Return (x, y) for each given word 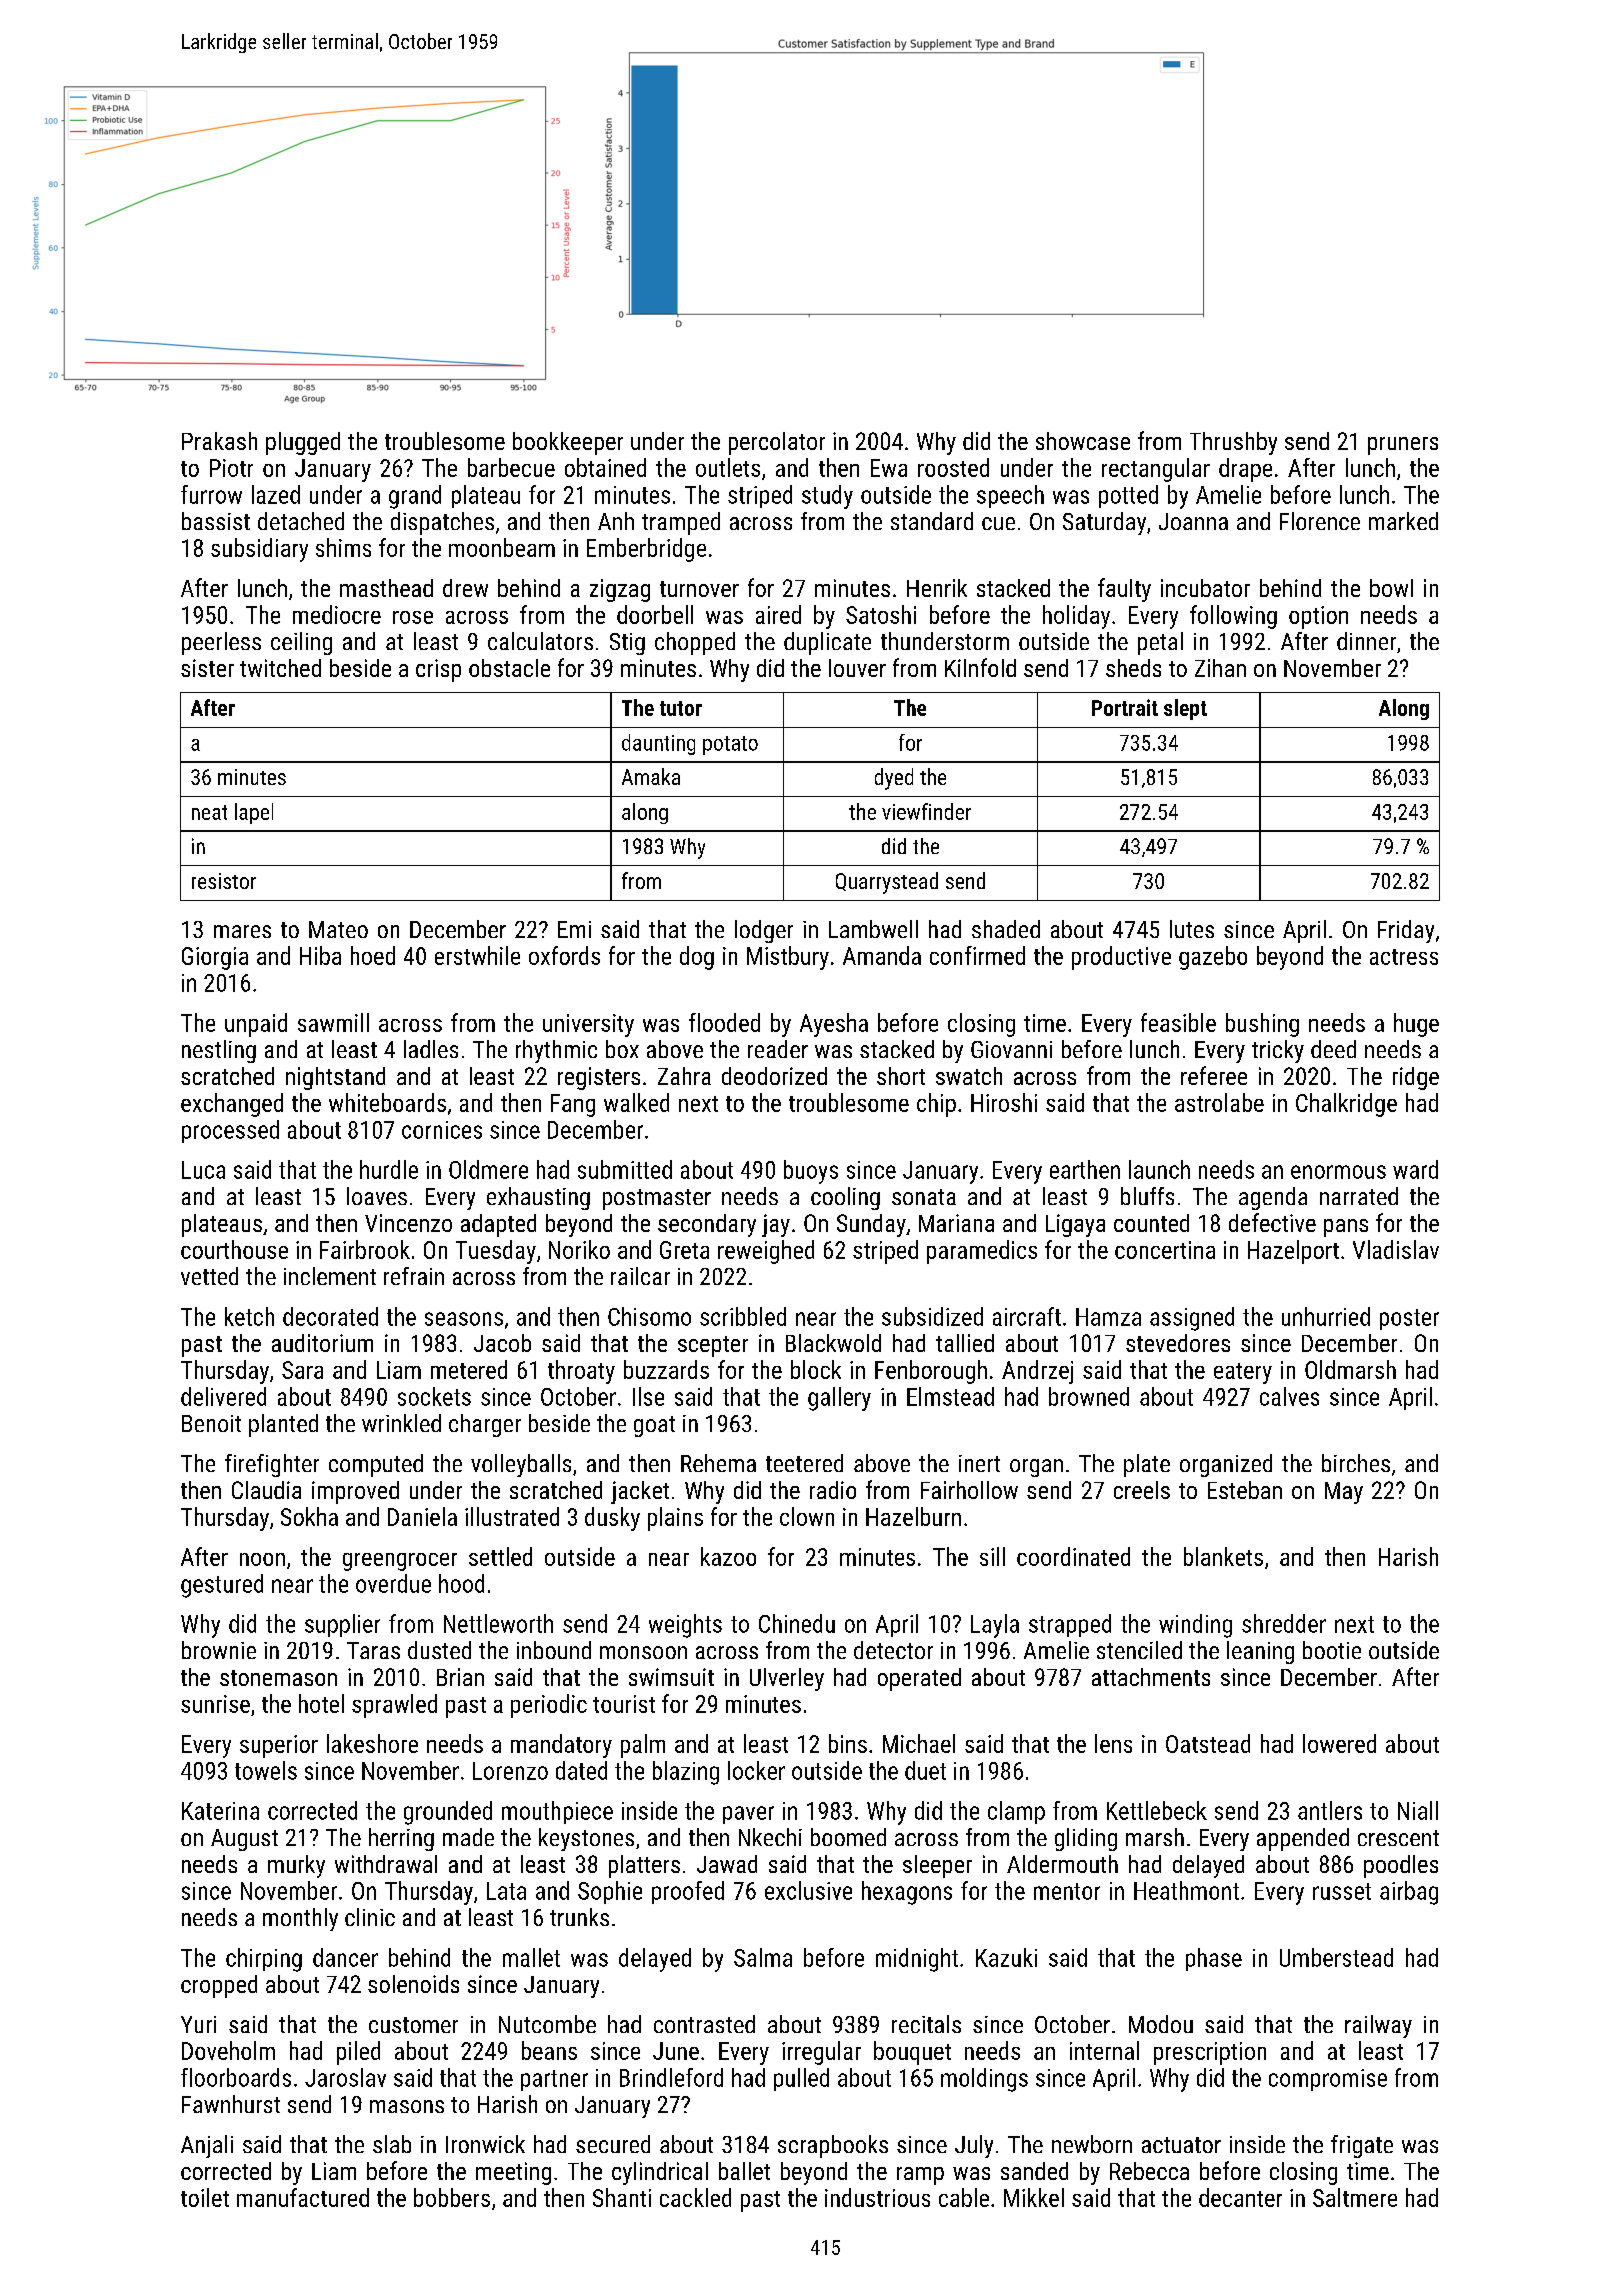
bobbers (452, 2197)
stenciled (1139, 1650)
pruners (1403, 446)
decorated (330, 1316)
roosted (953, 467)
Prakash (219, 441)
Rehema (718, 1463)
